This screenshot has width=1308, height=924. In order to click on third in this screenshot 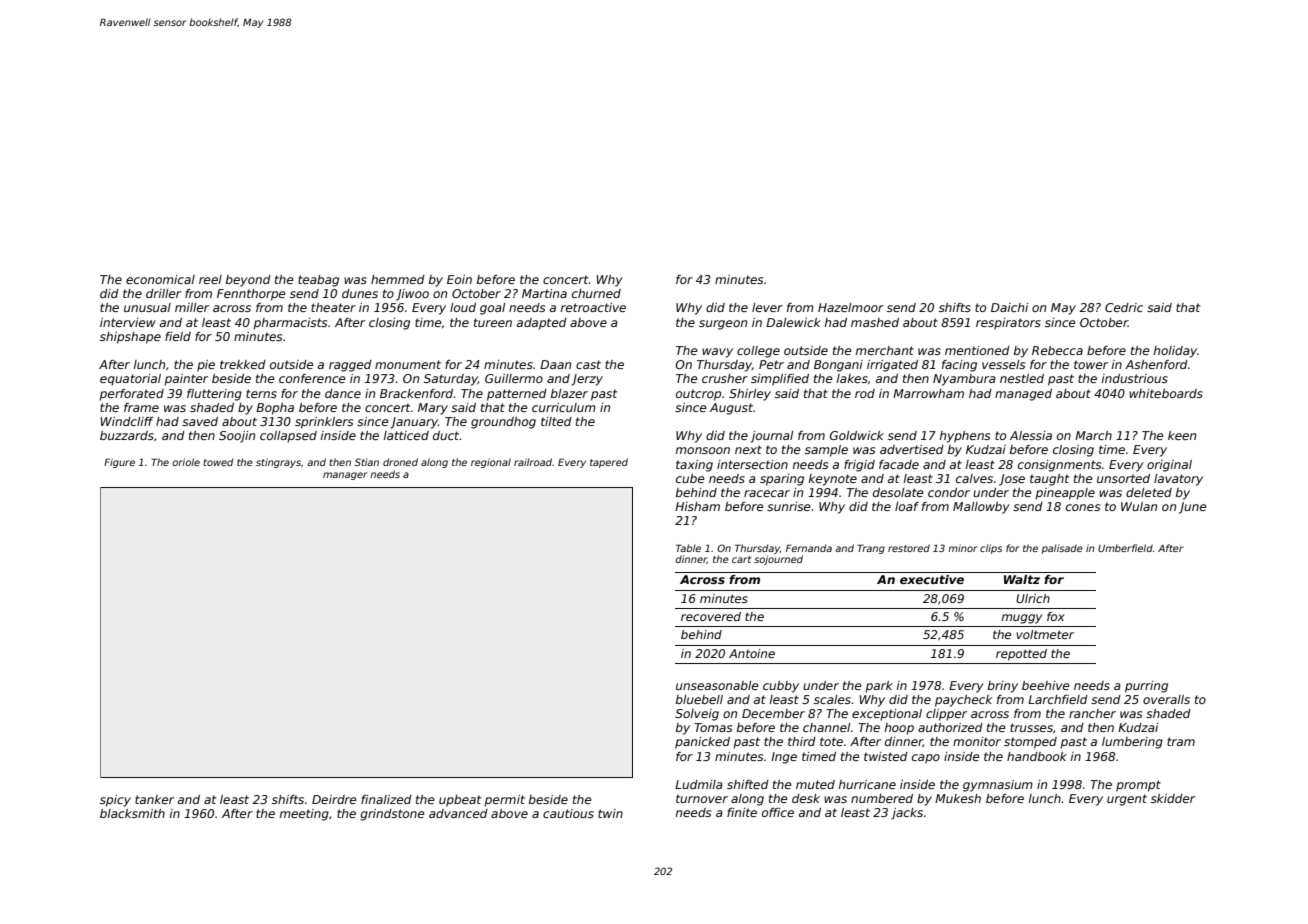, I will do `click(802, 741)`.
